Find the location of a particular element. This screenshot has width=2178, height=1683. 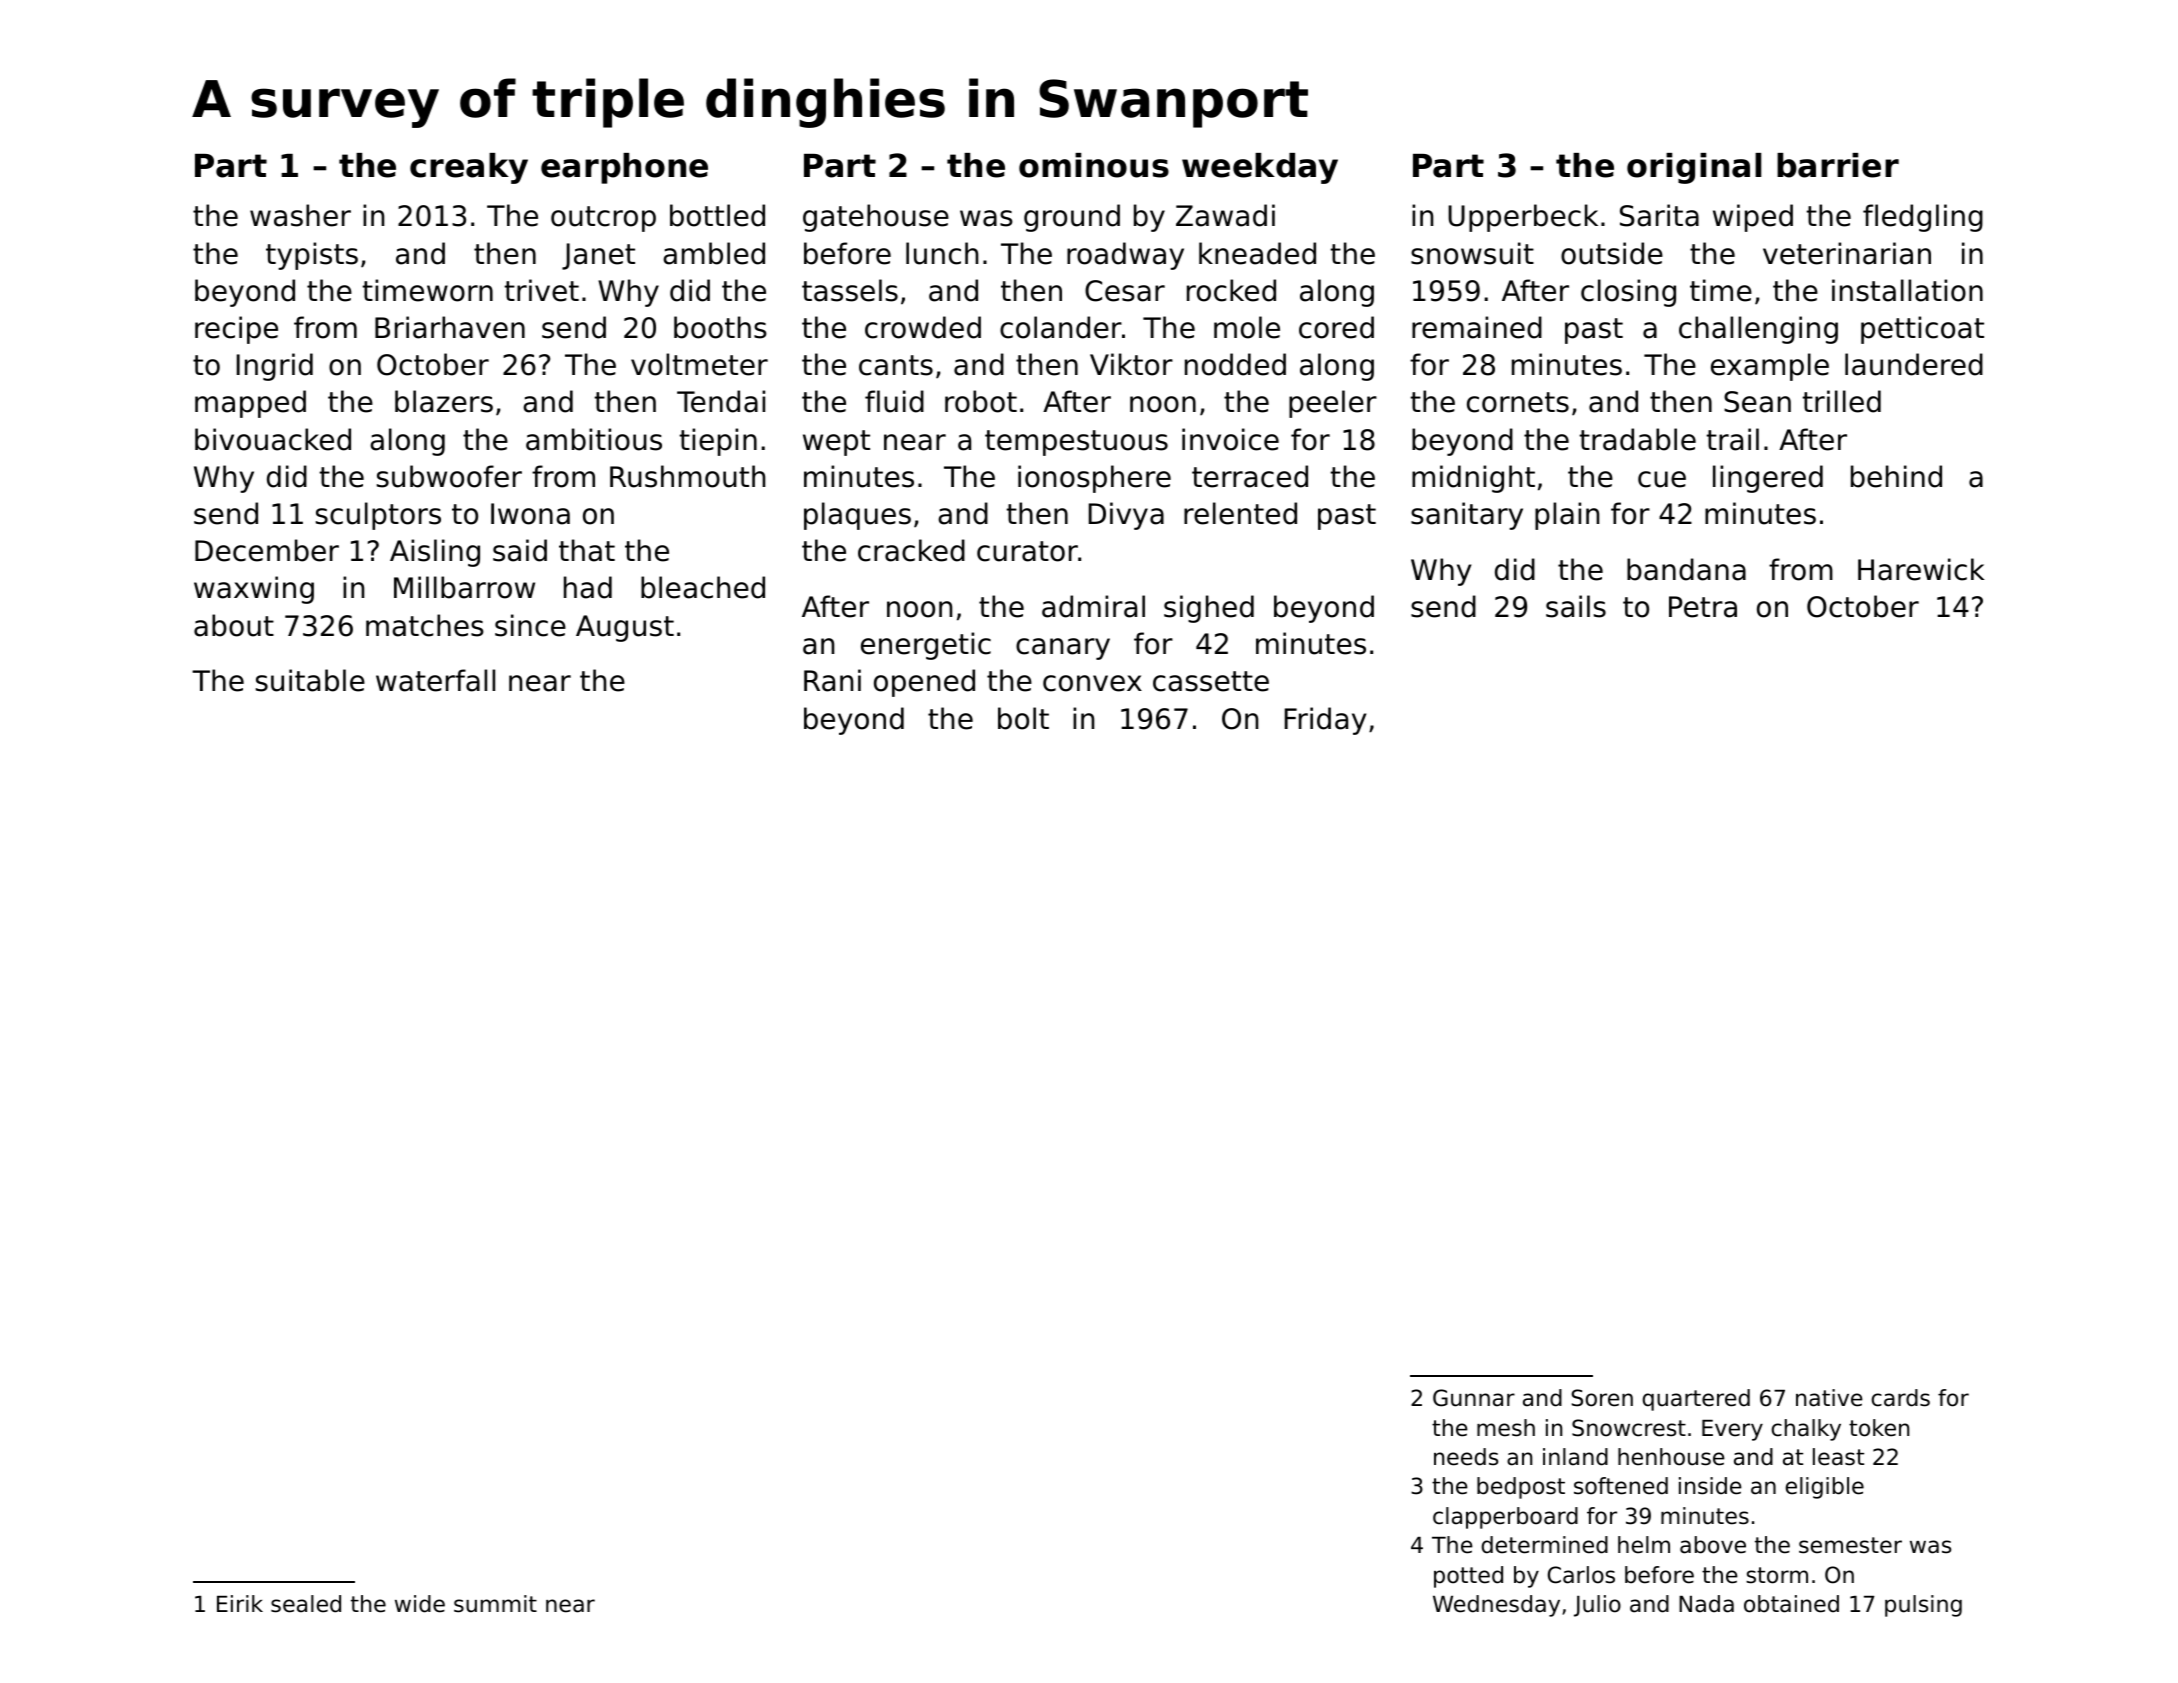

barrier is located at coordinates (1838, 165).
